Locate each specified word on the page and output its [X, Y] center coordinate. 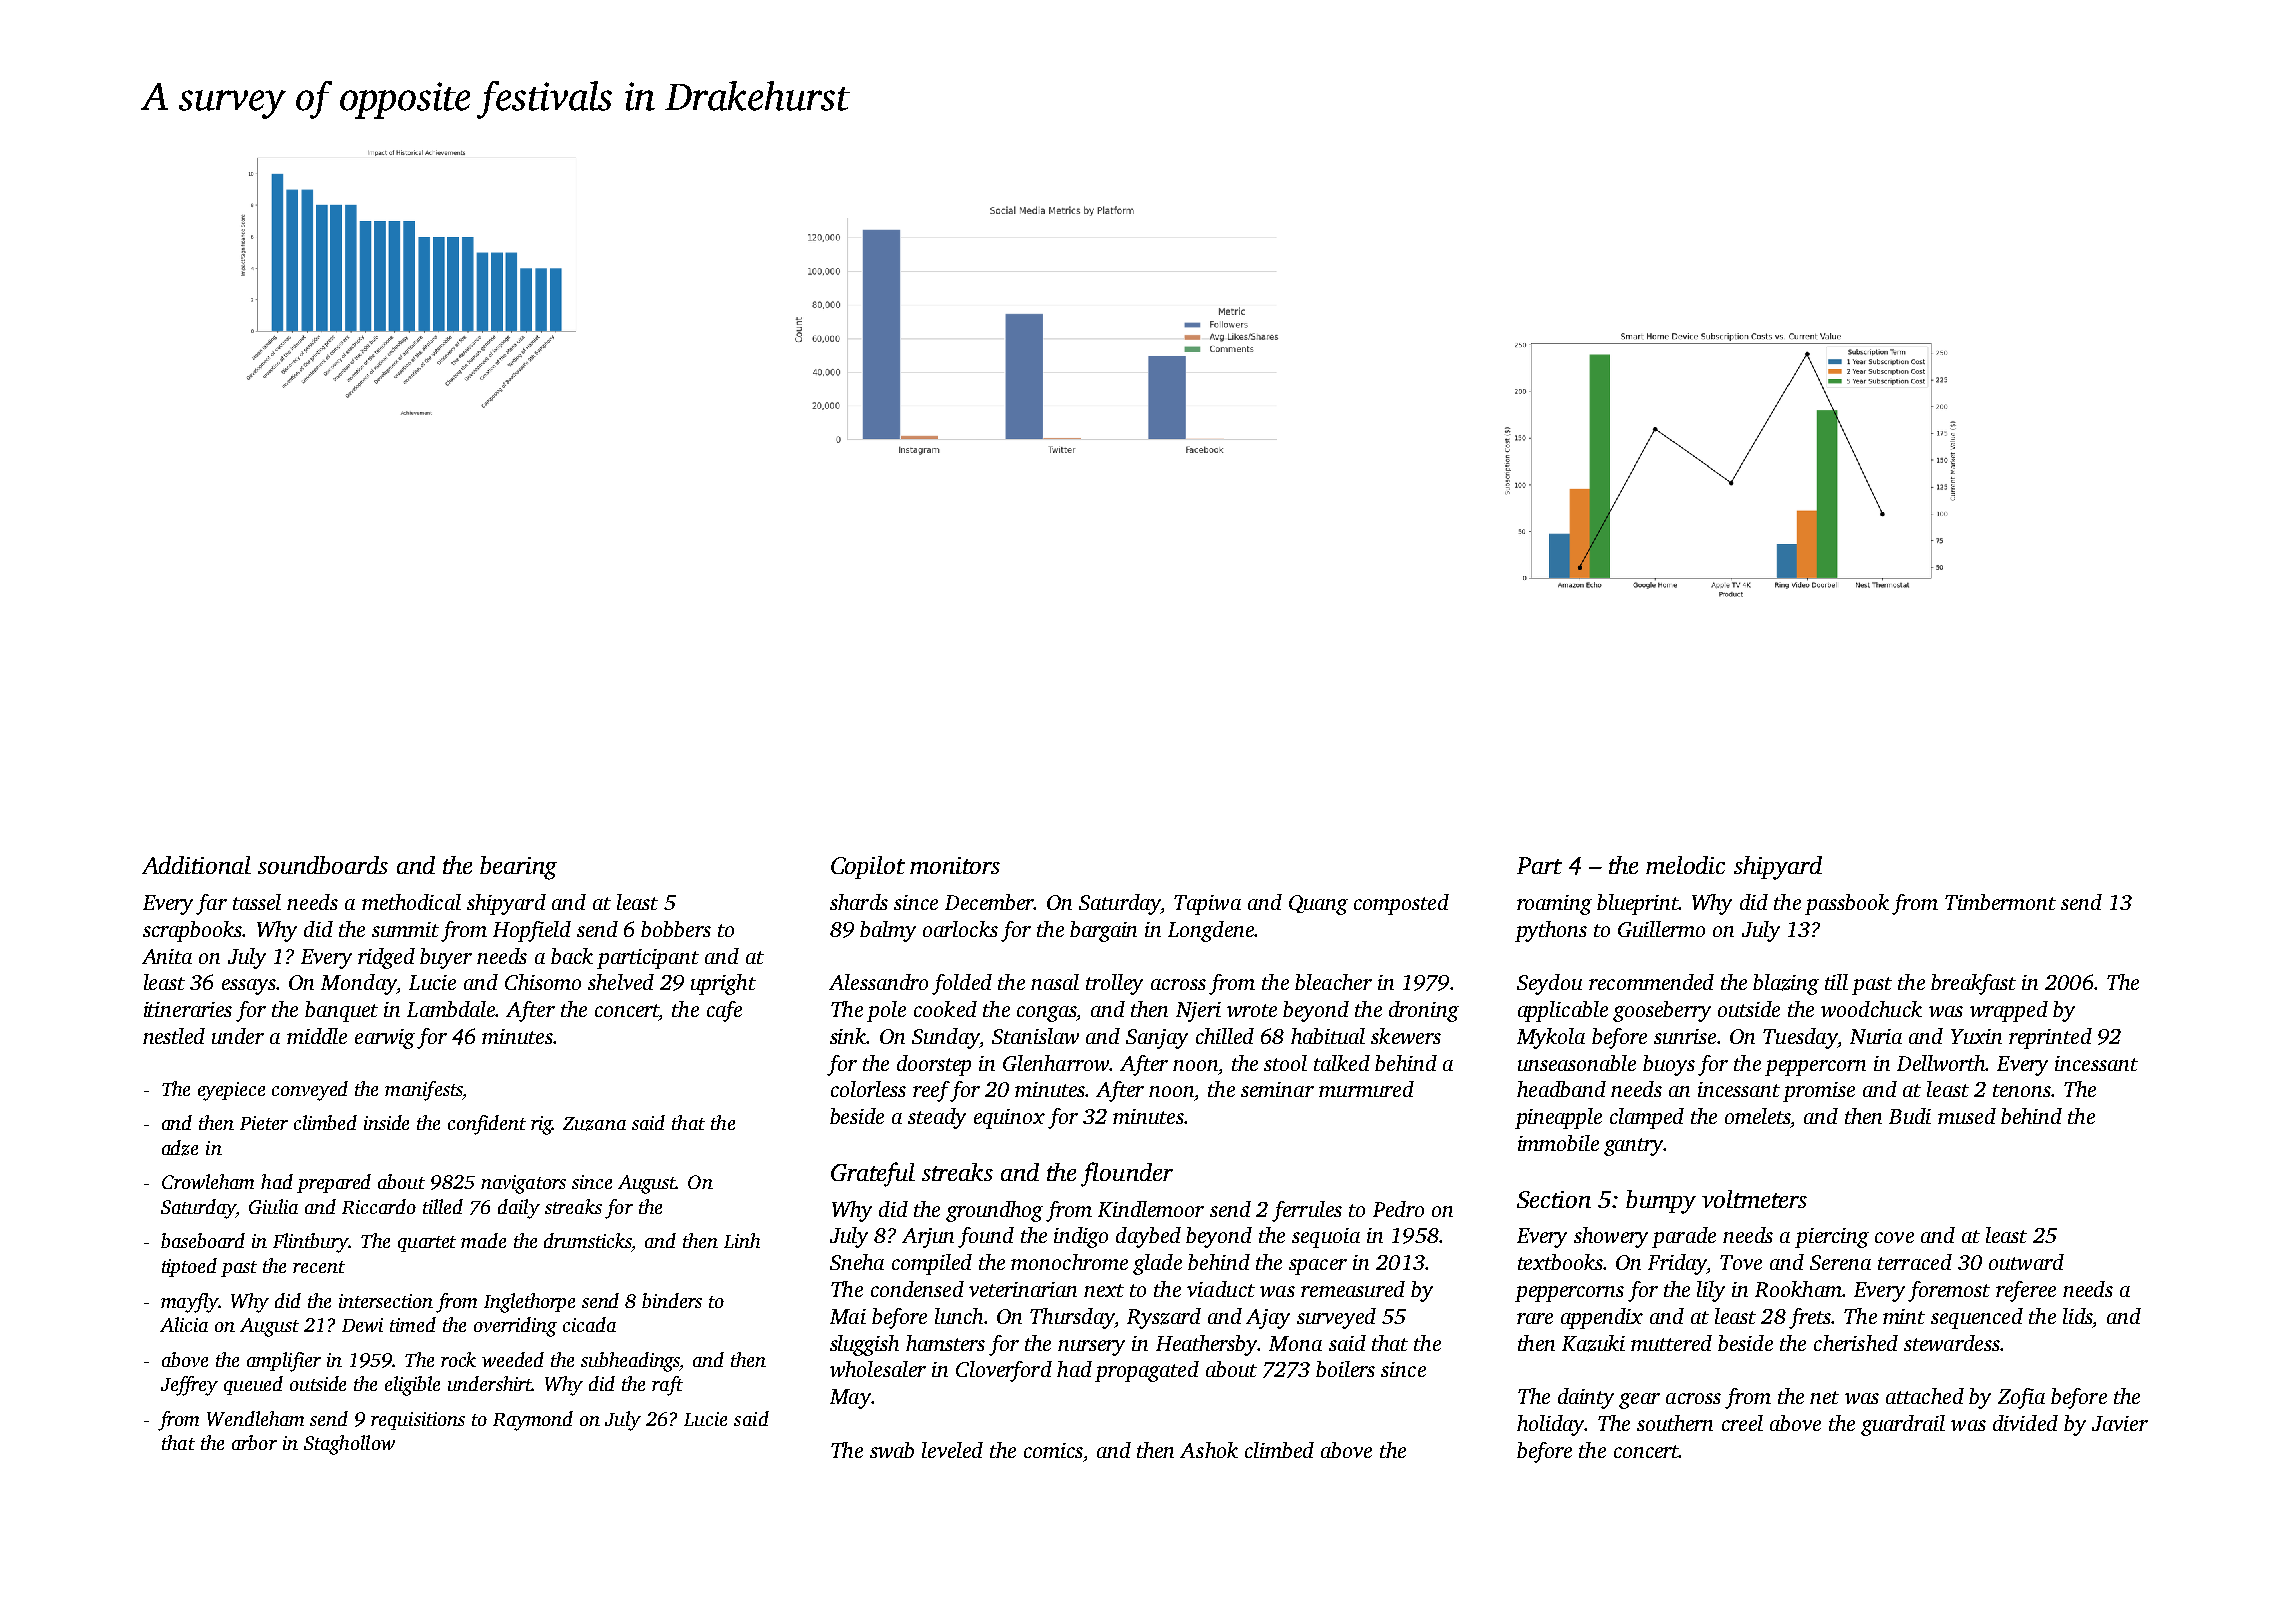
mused [1967, 1116]
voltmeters [1754, 1199]
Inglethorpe [529, 1303]
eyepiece [231, 1091]
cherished [1856, 1343]
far [211, 904]
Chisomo [543, 982]
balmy [888, 931]
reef [931, 1091]
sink [848, 1036]
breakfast [1973, 984]
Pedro [1398, 1209]
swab [892, 1450]
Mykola [1551, 1038]
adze [180, 1148]
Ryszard [1164, 1318]
